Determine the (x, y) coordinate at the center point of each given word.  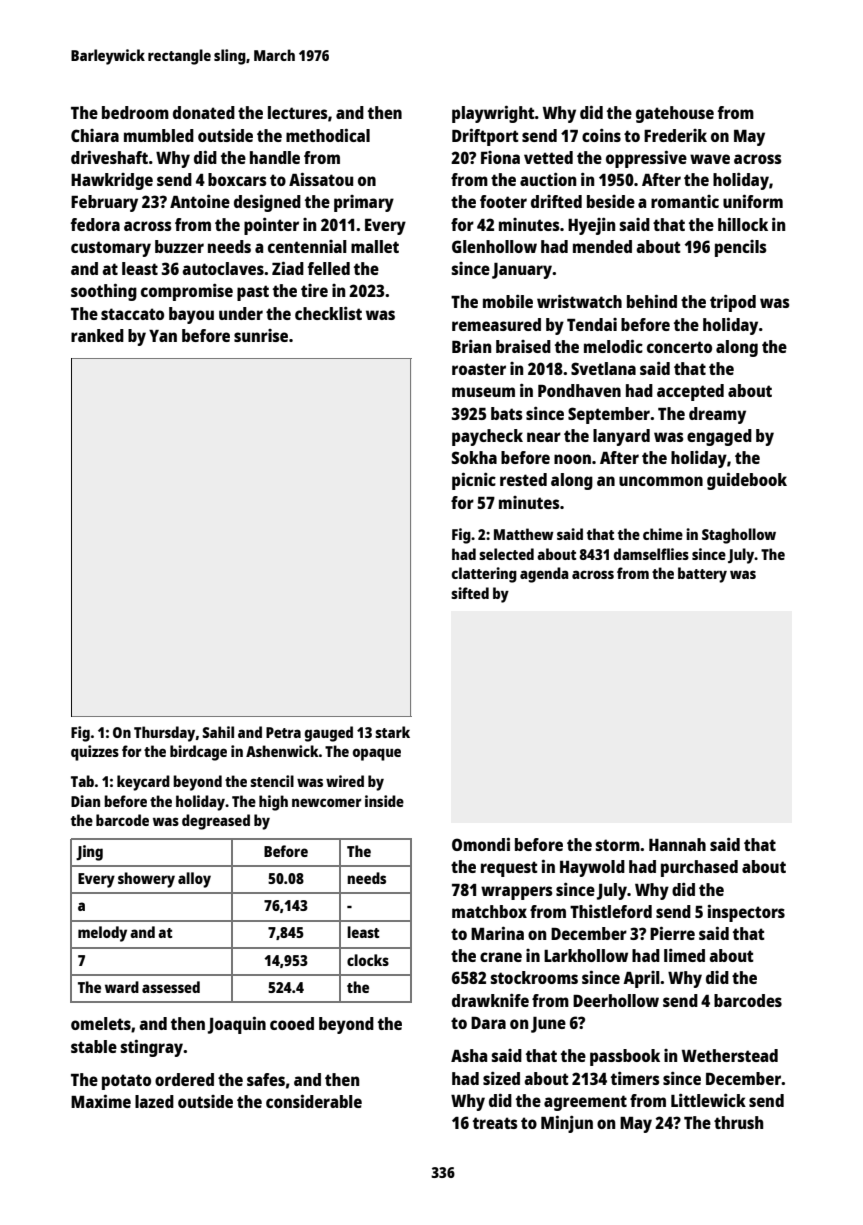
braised (523, 346)
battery (702, 575)
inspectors (746, 913)
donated (204, 112)
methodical (328, 135)
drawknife (490, 1000)
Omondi (481, 844)
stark (392, 732)
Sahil (218, 732)
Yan (163, 336)
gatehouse (675, 114)
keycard (143, 783)
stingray (152, 1048)
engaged (719, 437)
